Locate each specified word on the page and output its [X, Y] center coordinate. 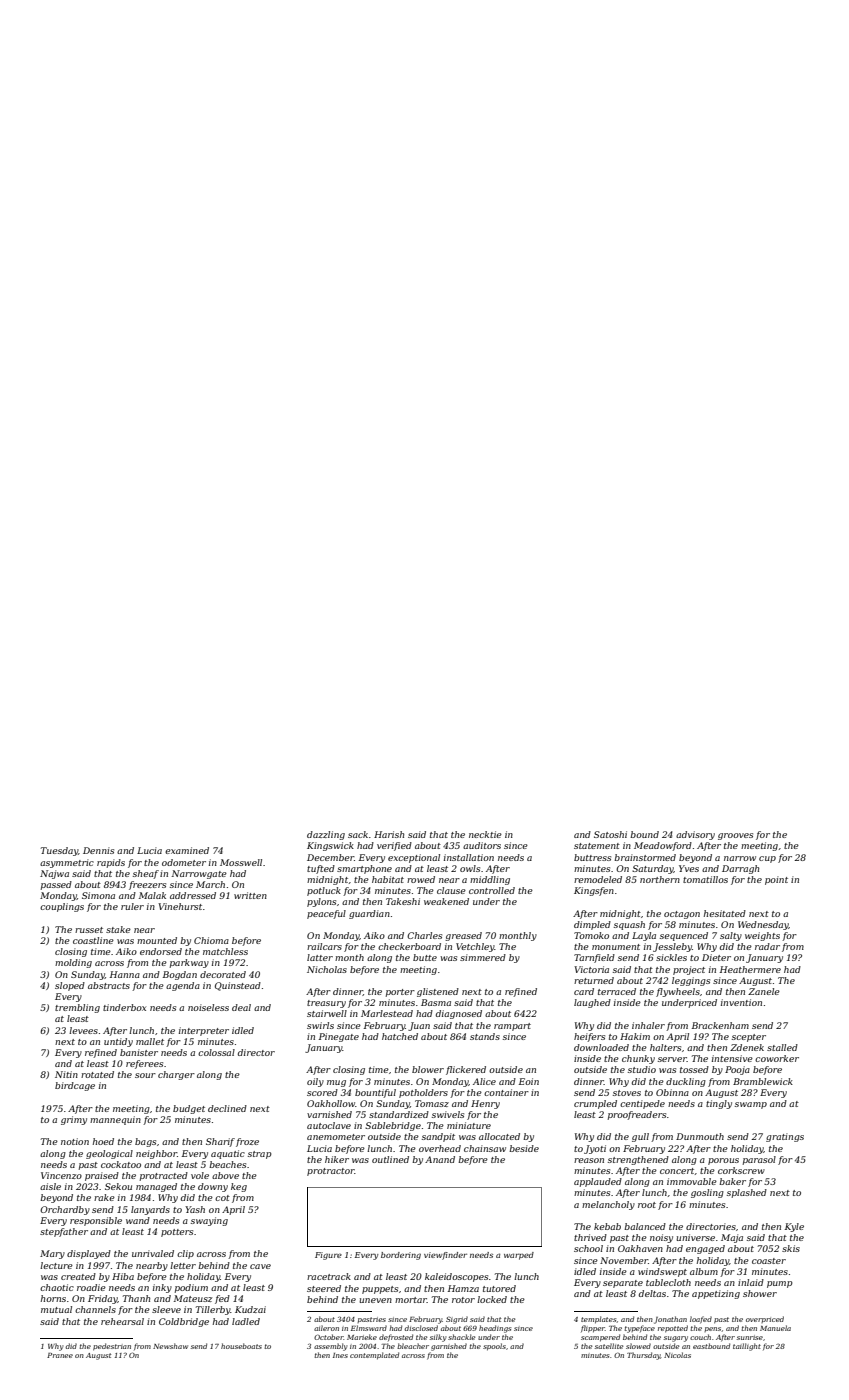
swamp [751, 1105]
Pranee [60, 1355]
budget [189, 1109]
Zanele [764, 991]
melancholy [608, 1205]
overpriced [765, 1319]
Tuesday [59, 851]
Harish [389, 834]
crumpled [595, 1104]
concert [677, 1171]
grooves [735, 836]
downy [213, 1187]
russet [89, 930]
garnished [449, 1347]
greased [463, 936]
